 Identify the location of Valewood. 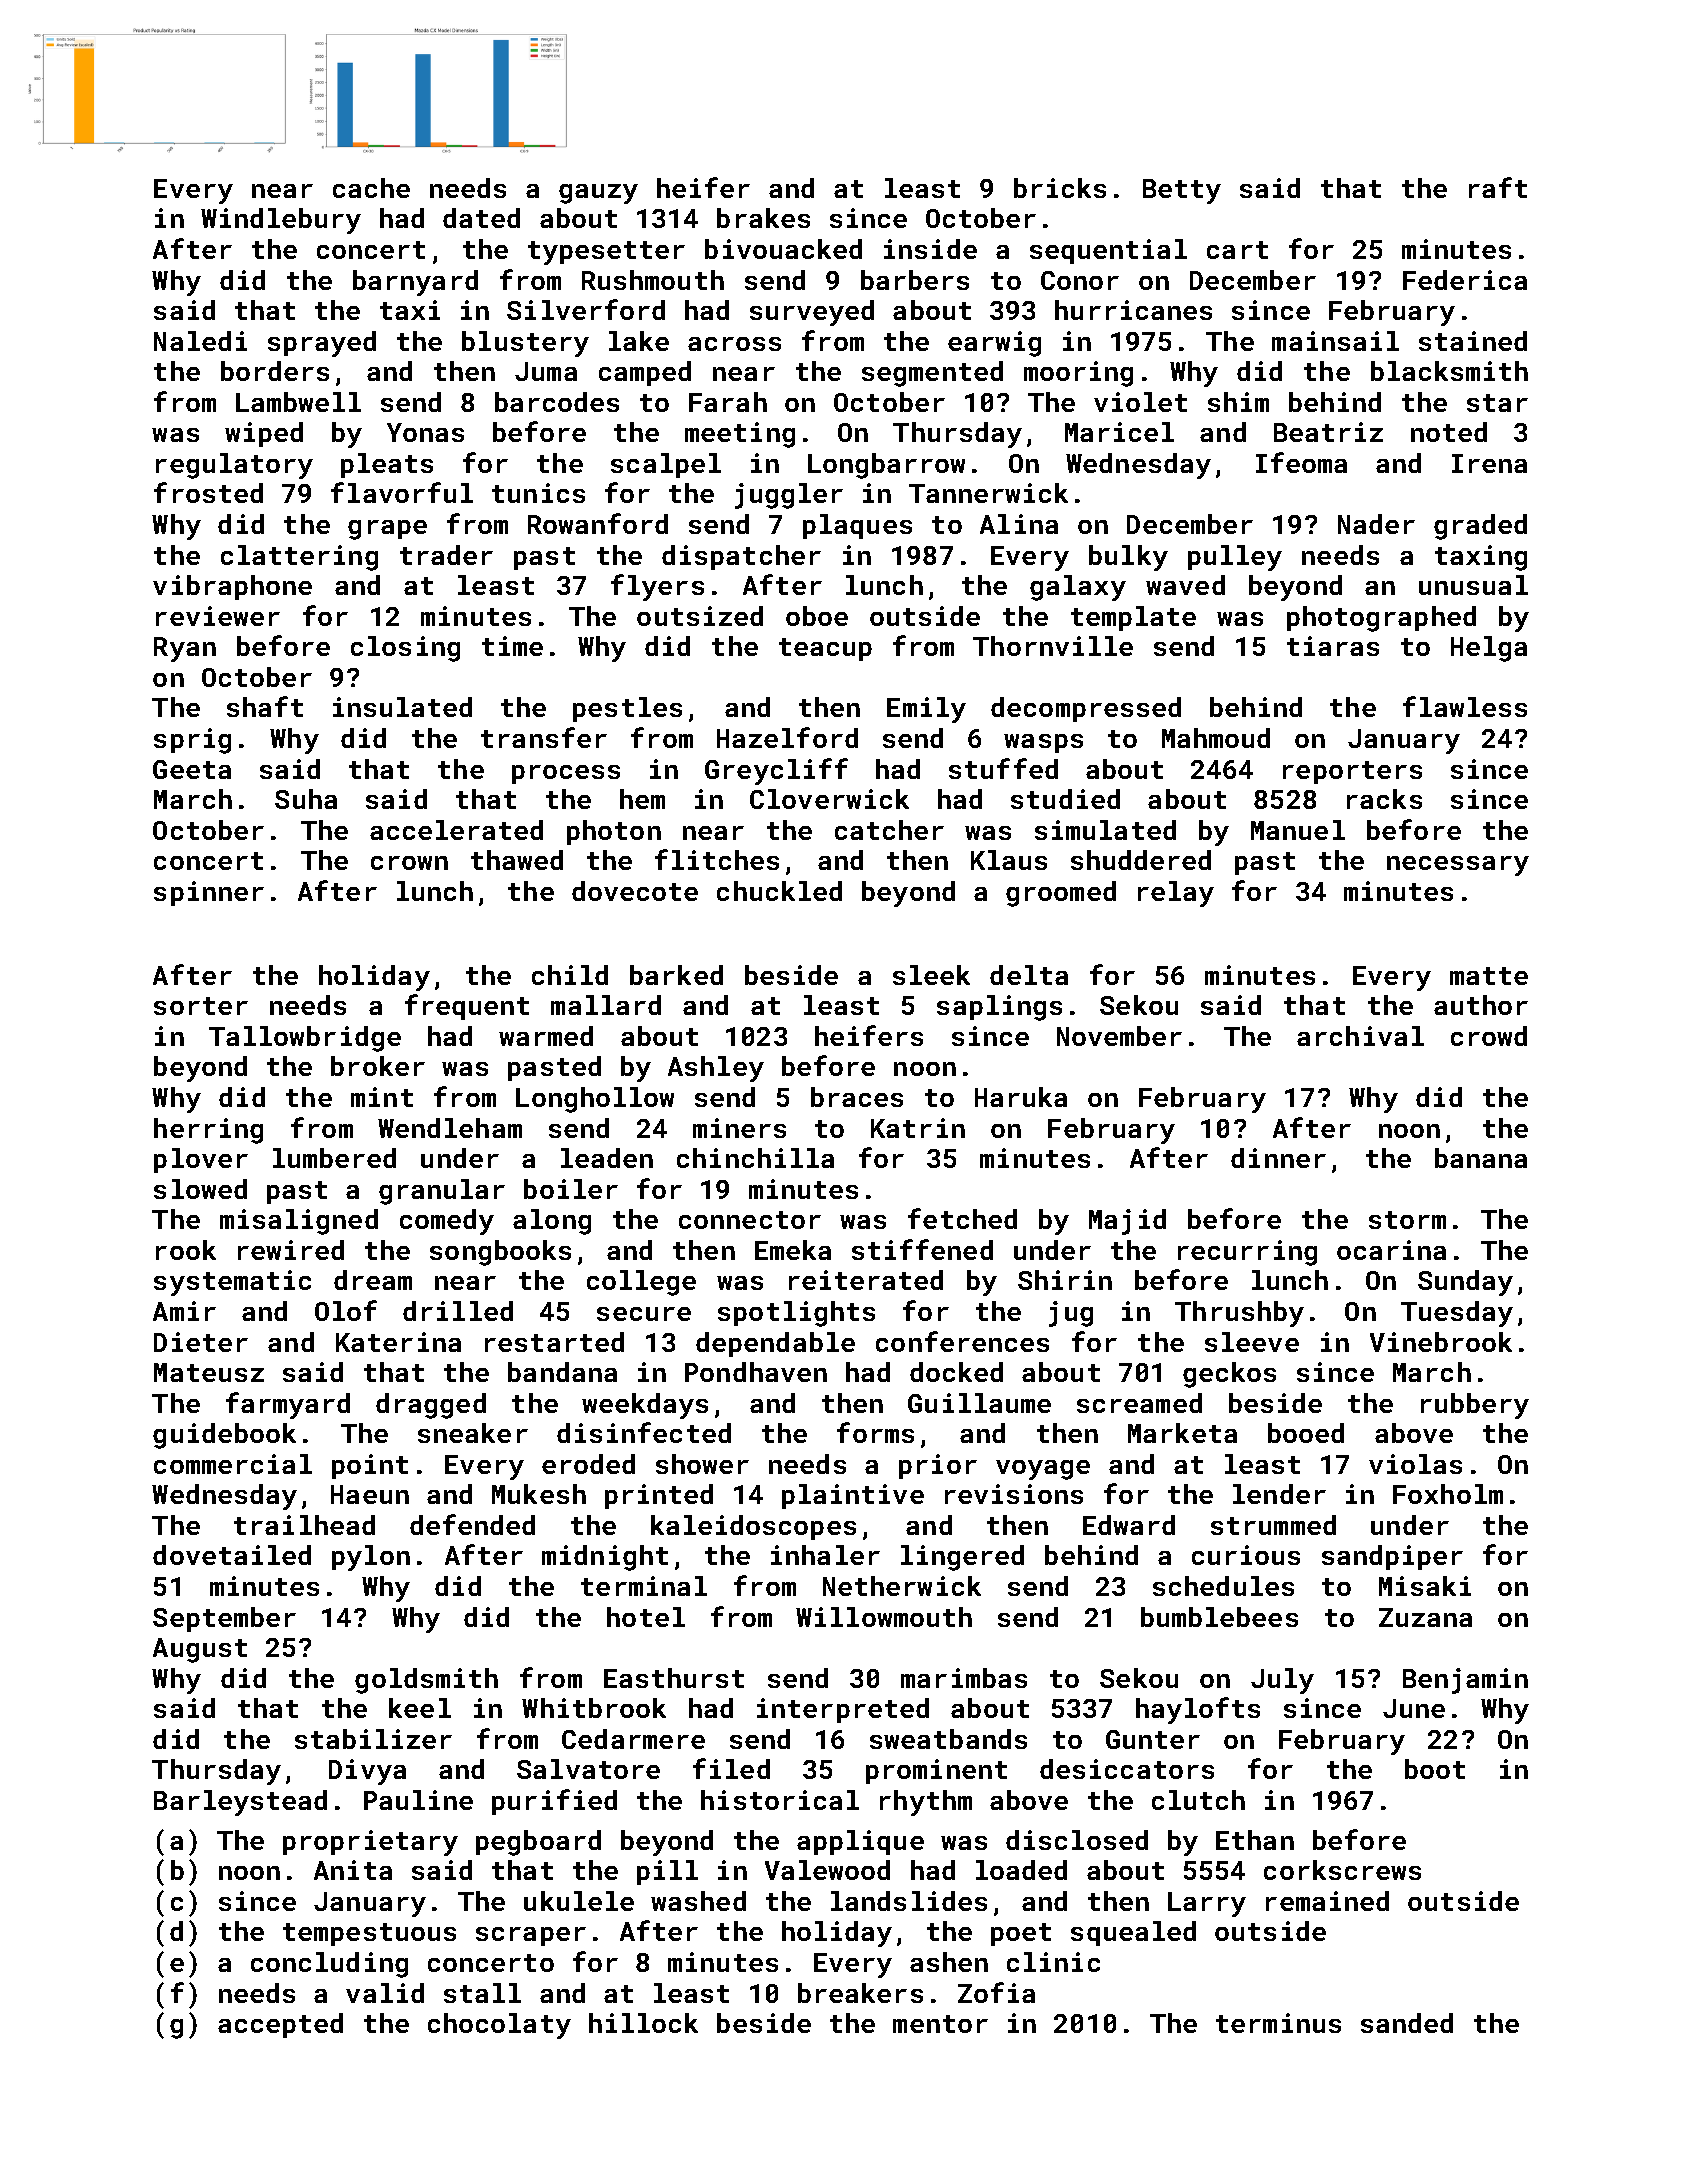
(827, 1870).
